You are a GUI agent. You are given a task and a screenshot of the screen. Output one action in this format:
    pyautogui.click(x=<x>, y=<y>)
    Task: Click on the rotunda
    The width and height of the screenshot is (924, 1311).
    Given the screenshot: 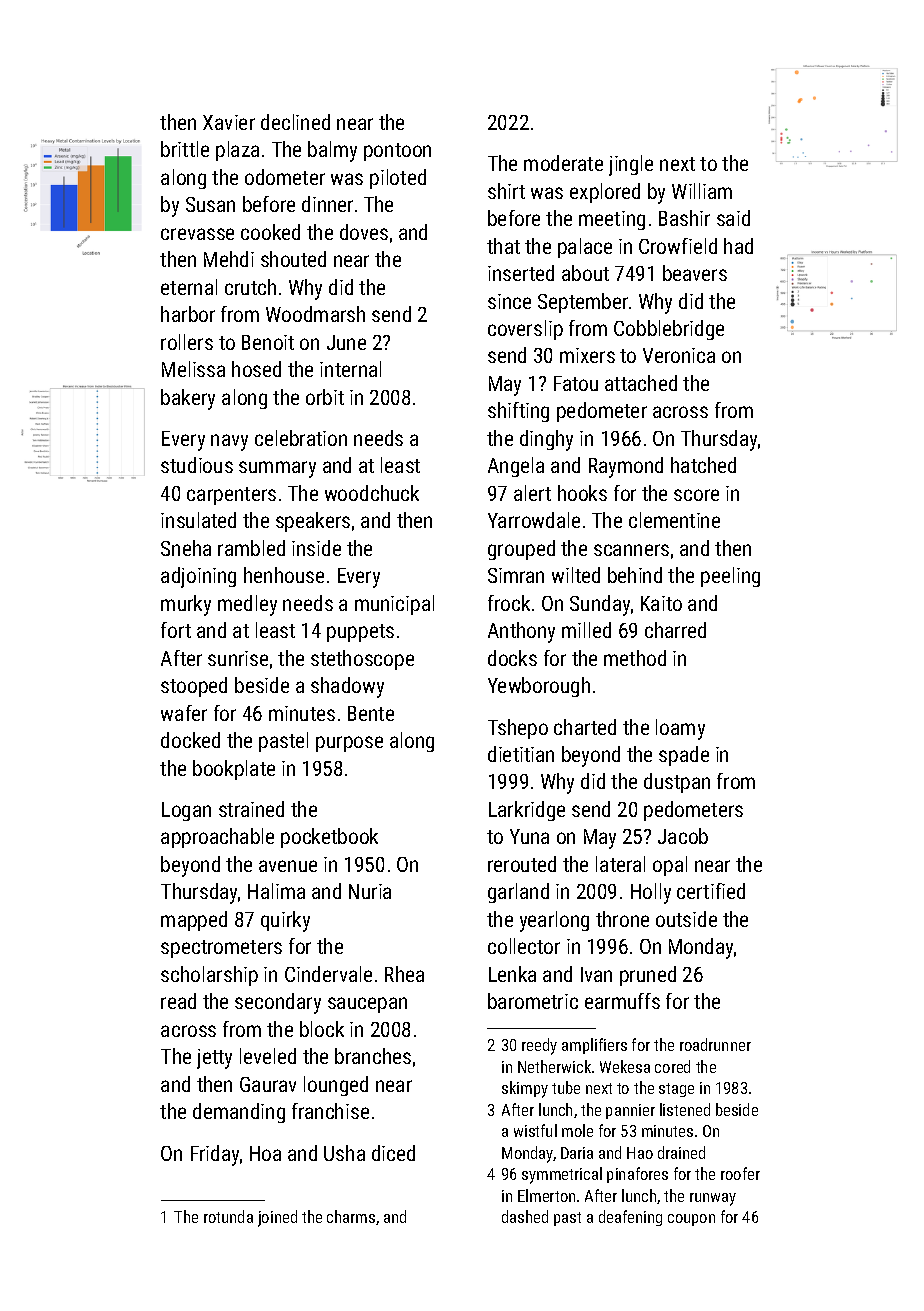 What is the action you would take?
    pyautogui.click(x=228, y=1216)
